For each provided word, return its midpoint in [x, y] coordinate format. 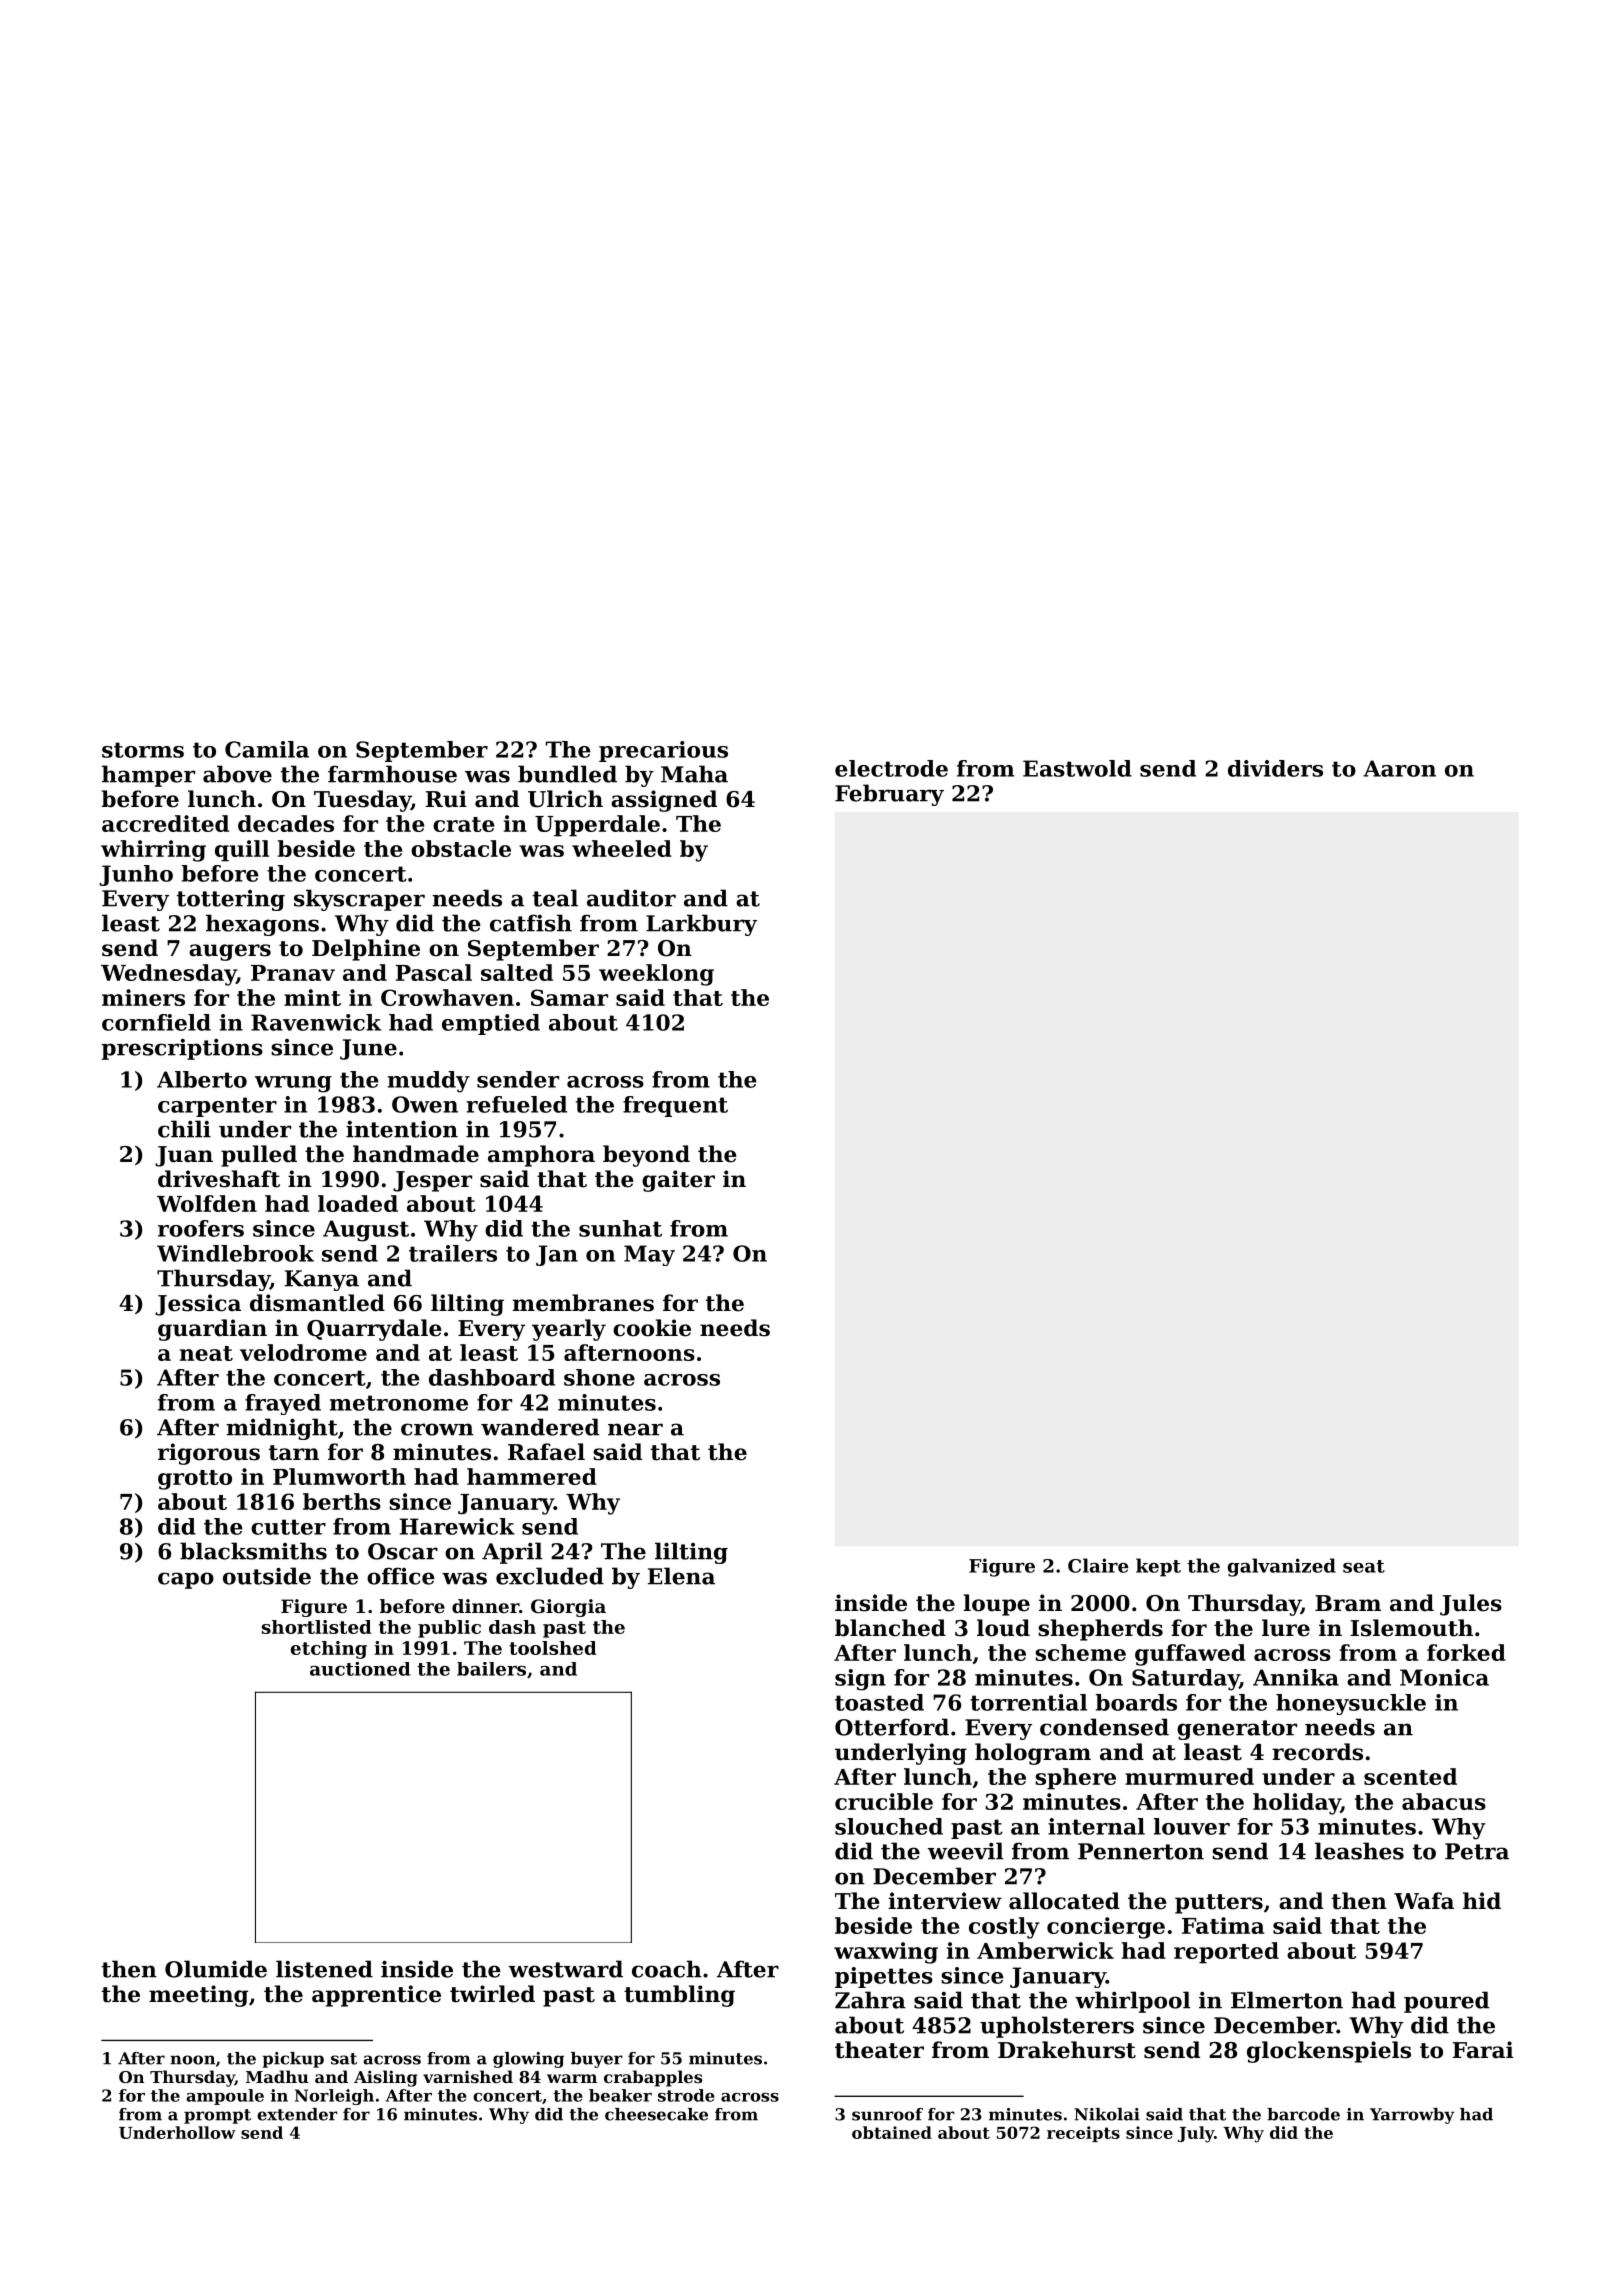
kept [1158, 1567]
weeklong [656, 975]
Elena [681, 1576]
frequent [675, 1106]
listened [324, 1969]
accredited [165, 823]
